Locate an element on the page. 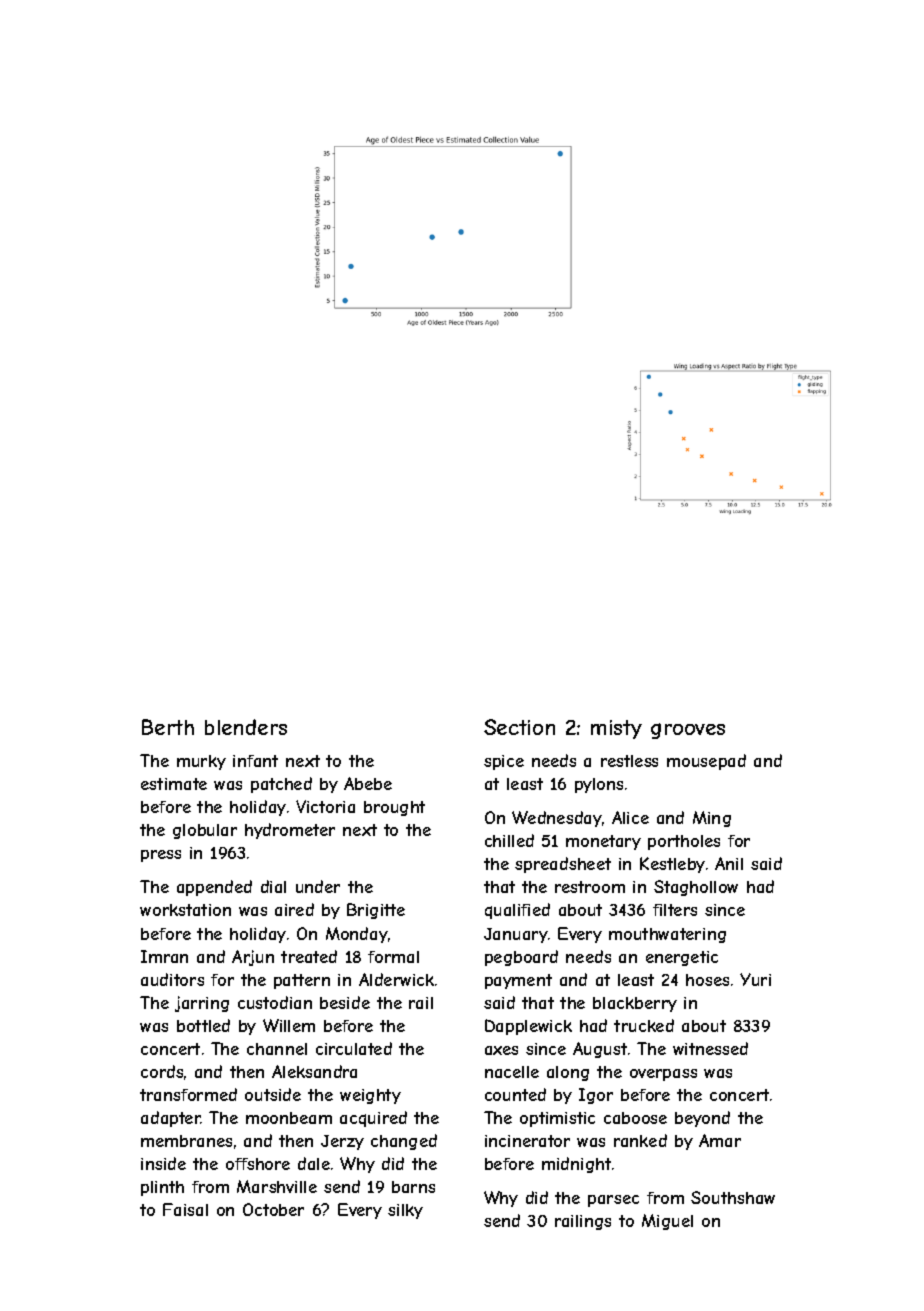  Imran is located at coordinates (164, 956).
